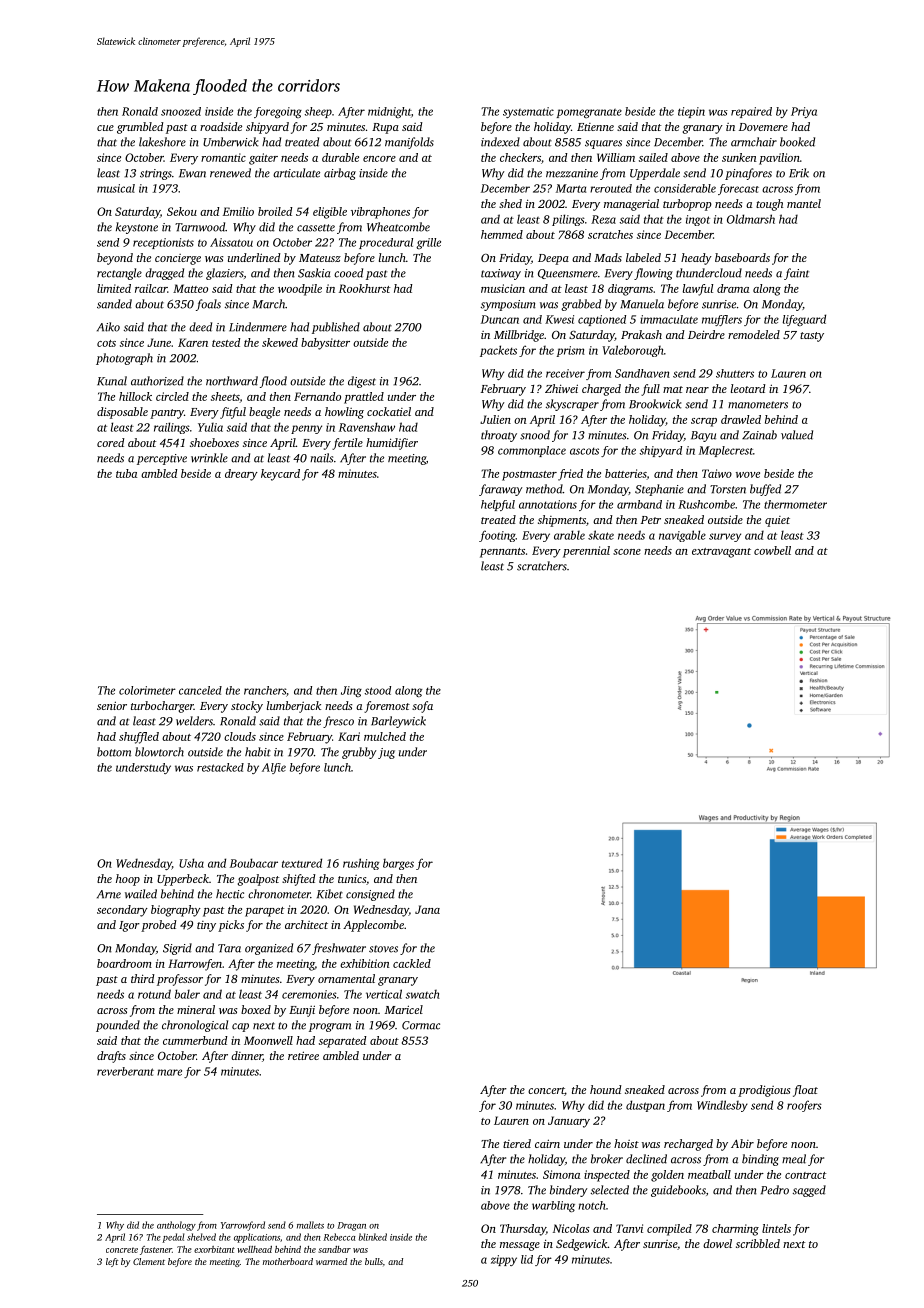  What do you see at coordinates (809, 1191) in the screenshot?
I see `sagged` at bounding box center [809, 1191].
